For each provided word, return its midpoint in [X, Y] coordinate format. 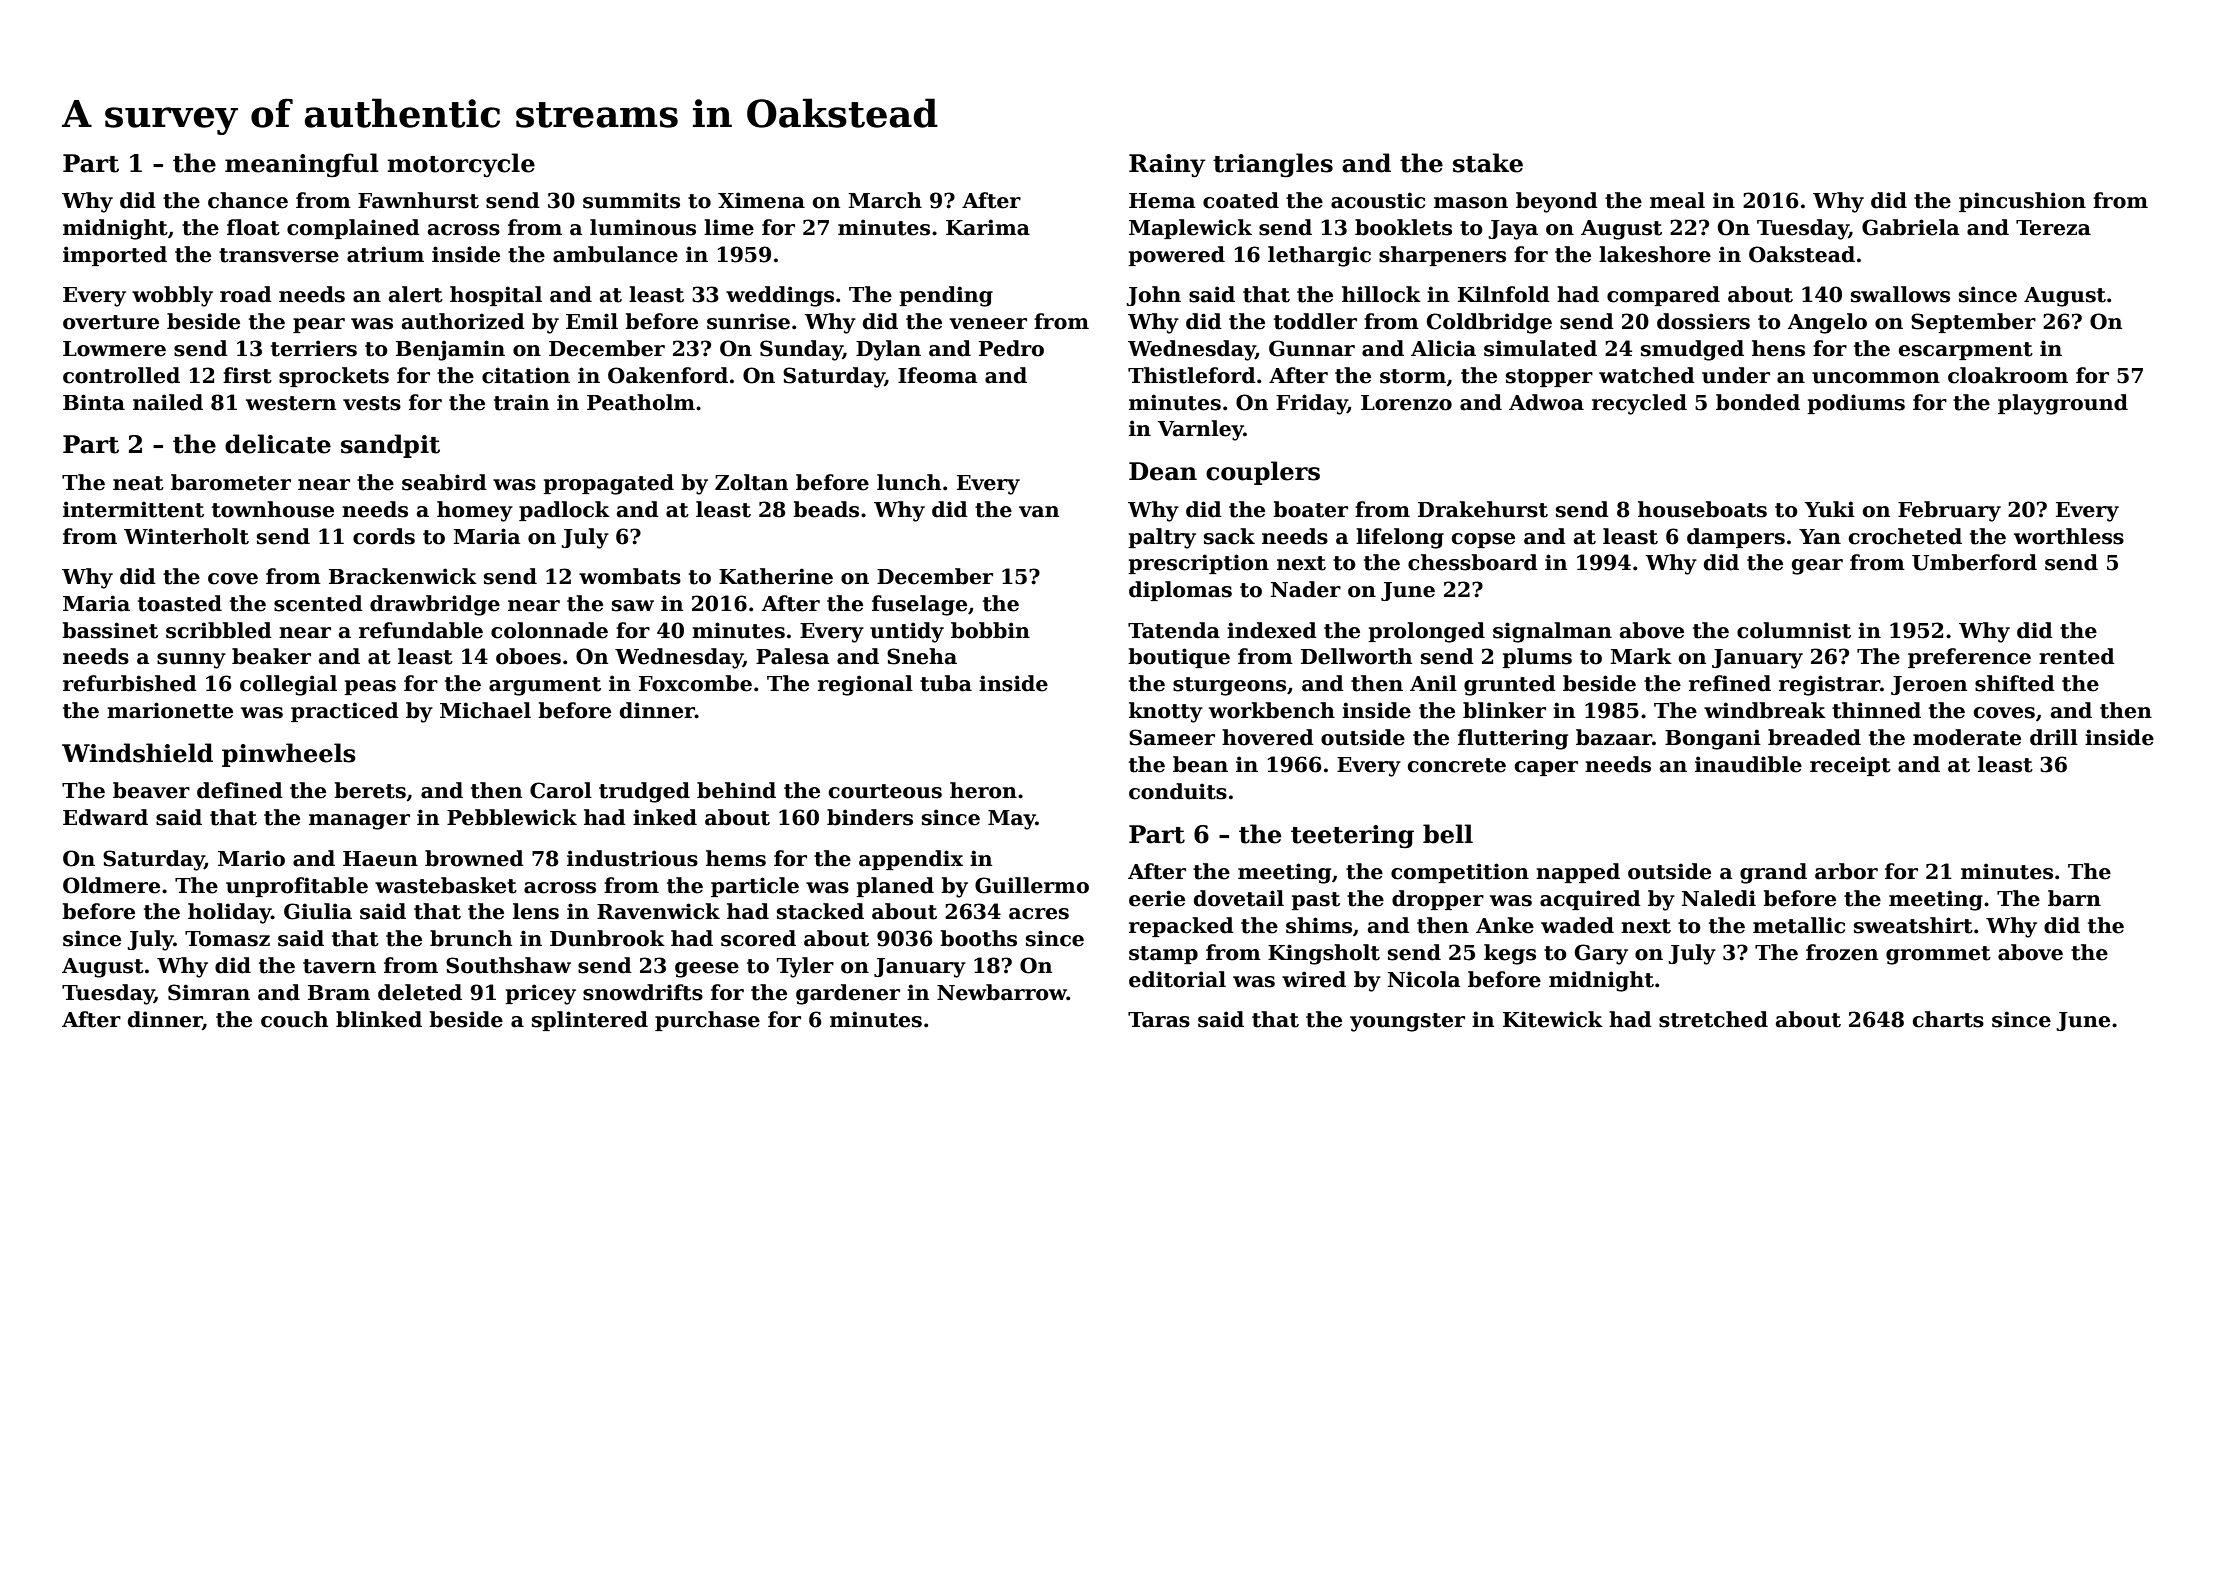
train [521, 402]
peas [370, 687]
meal [1677, 200]
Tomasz [227, 939]
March [885, 200]
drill [2054, 737]
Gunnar [1312, 348]
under [1736, 375]
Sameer [1172, 737]
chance [248, 200]
